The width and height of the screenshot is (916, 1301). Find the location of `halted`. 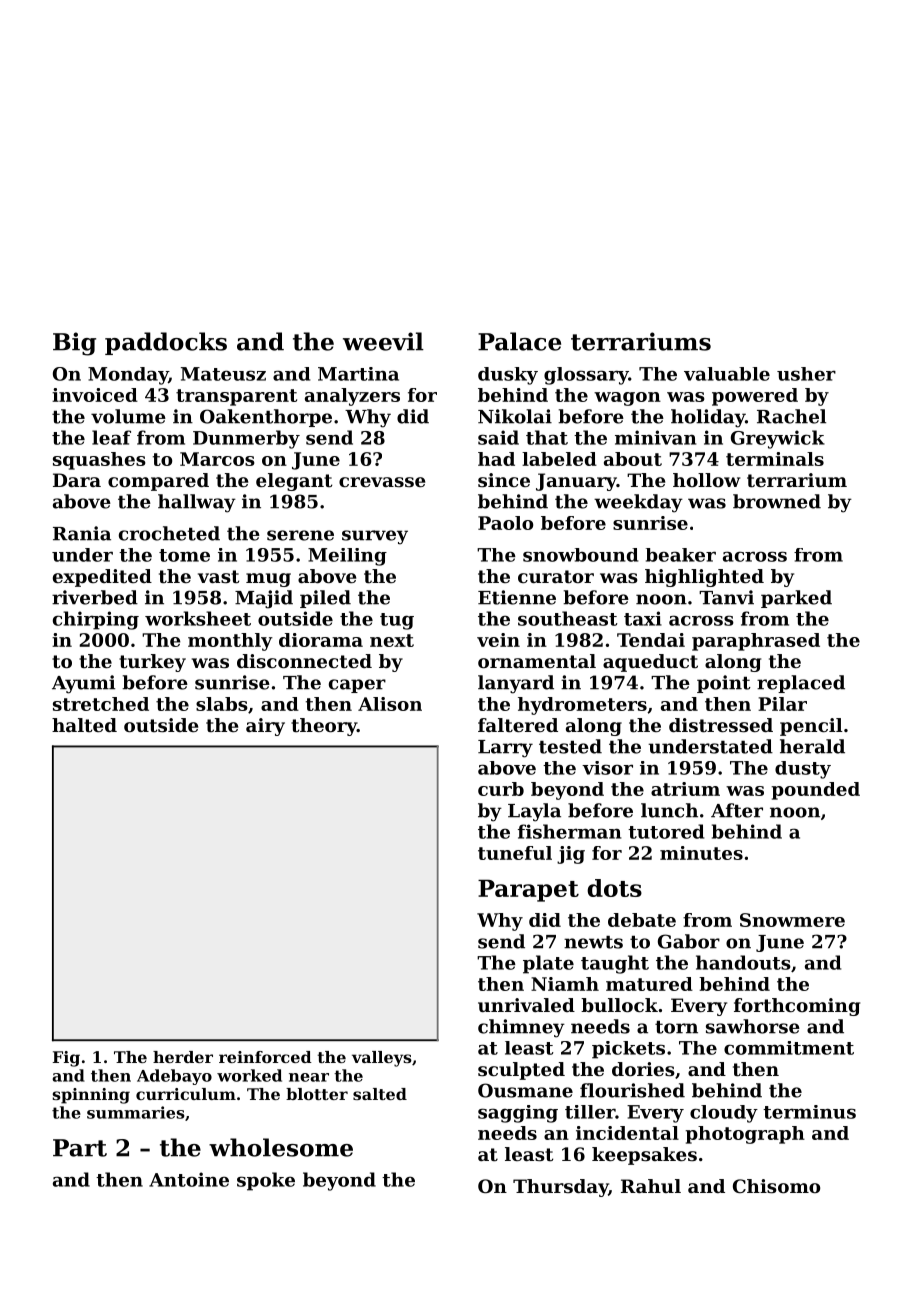

halted is located at coordinates (84, 725).
